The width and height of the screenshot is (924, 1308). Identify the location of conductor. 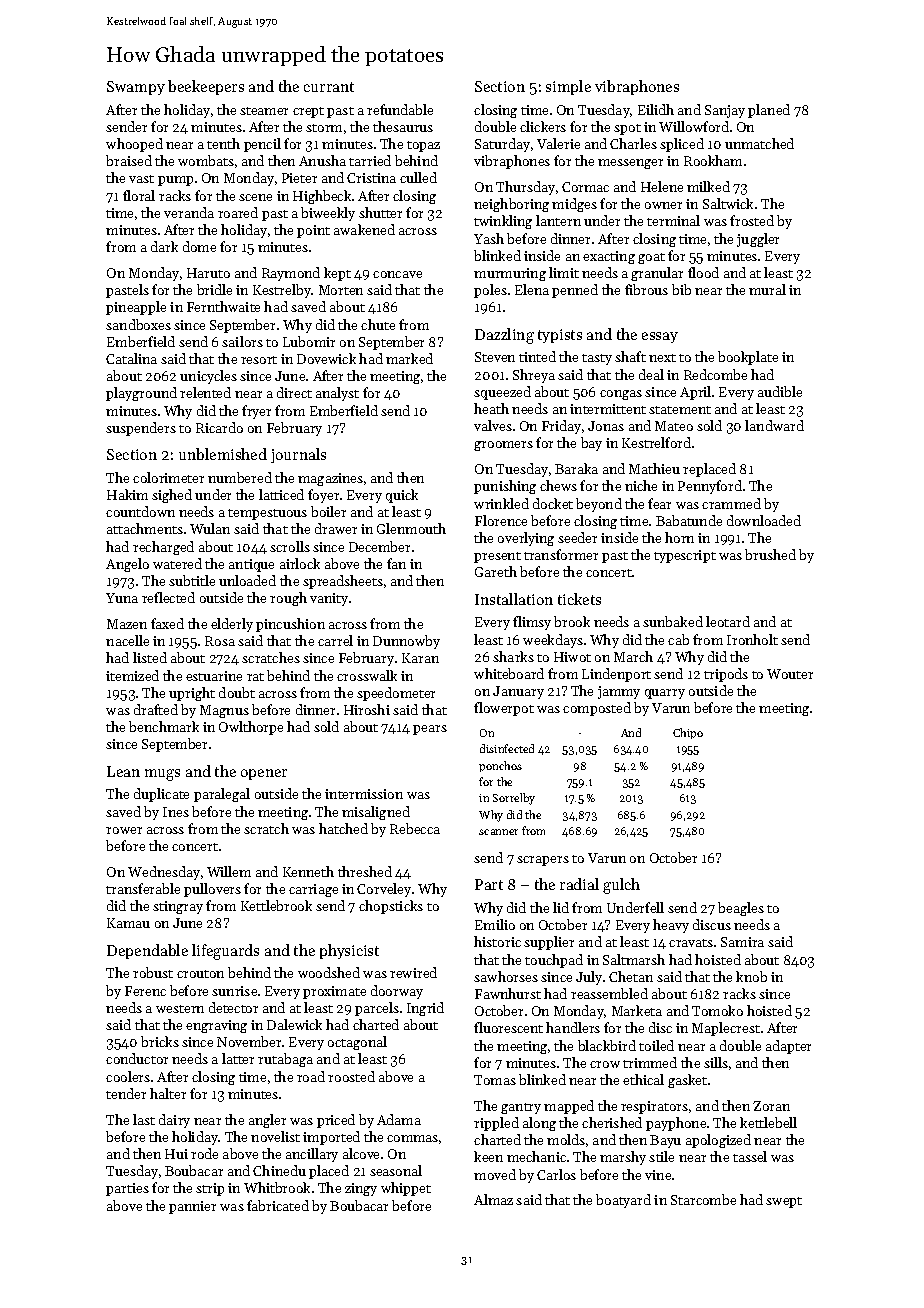
(137, 1058).
